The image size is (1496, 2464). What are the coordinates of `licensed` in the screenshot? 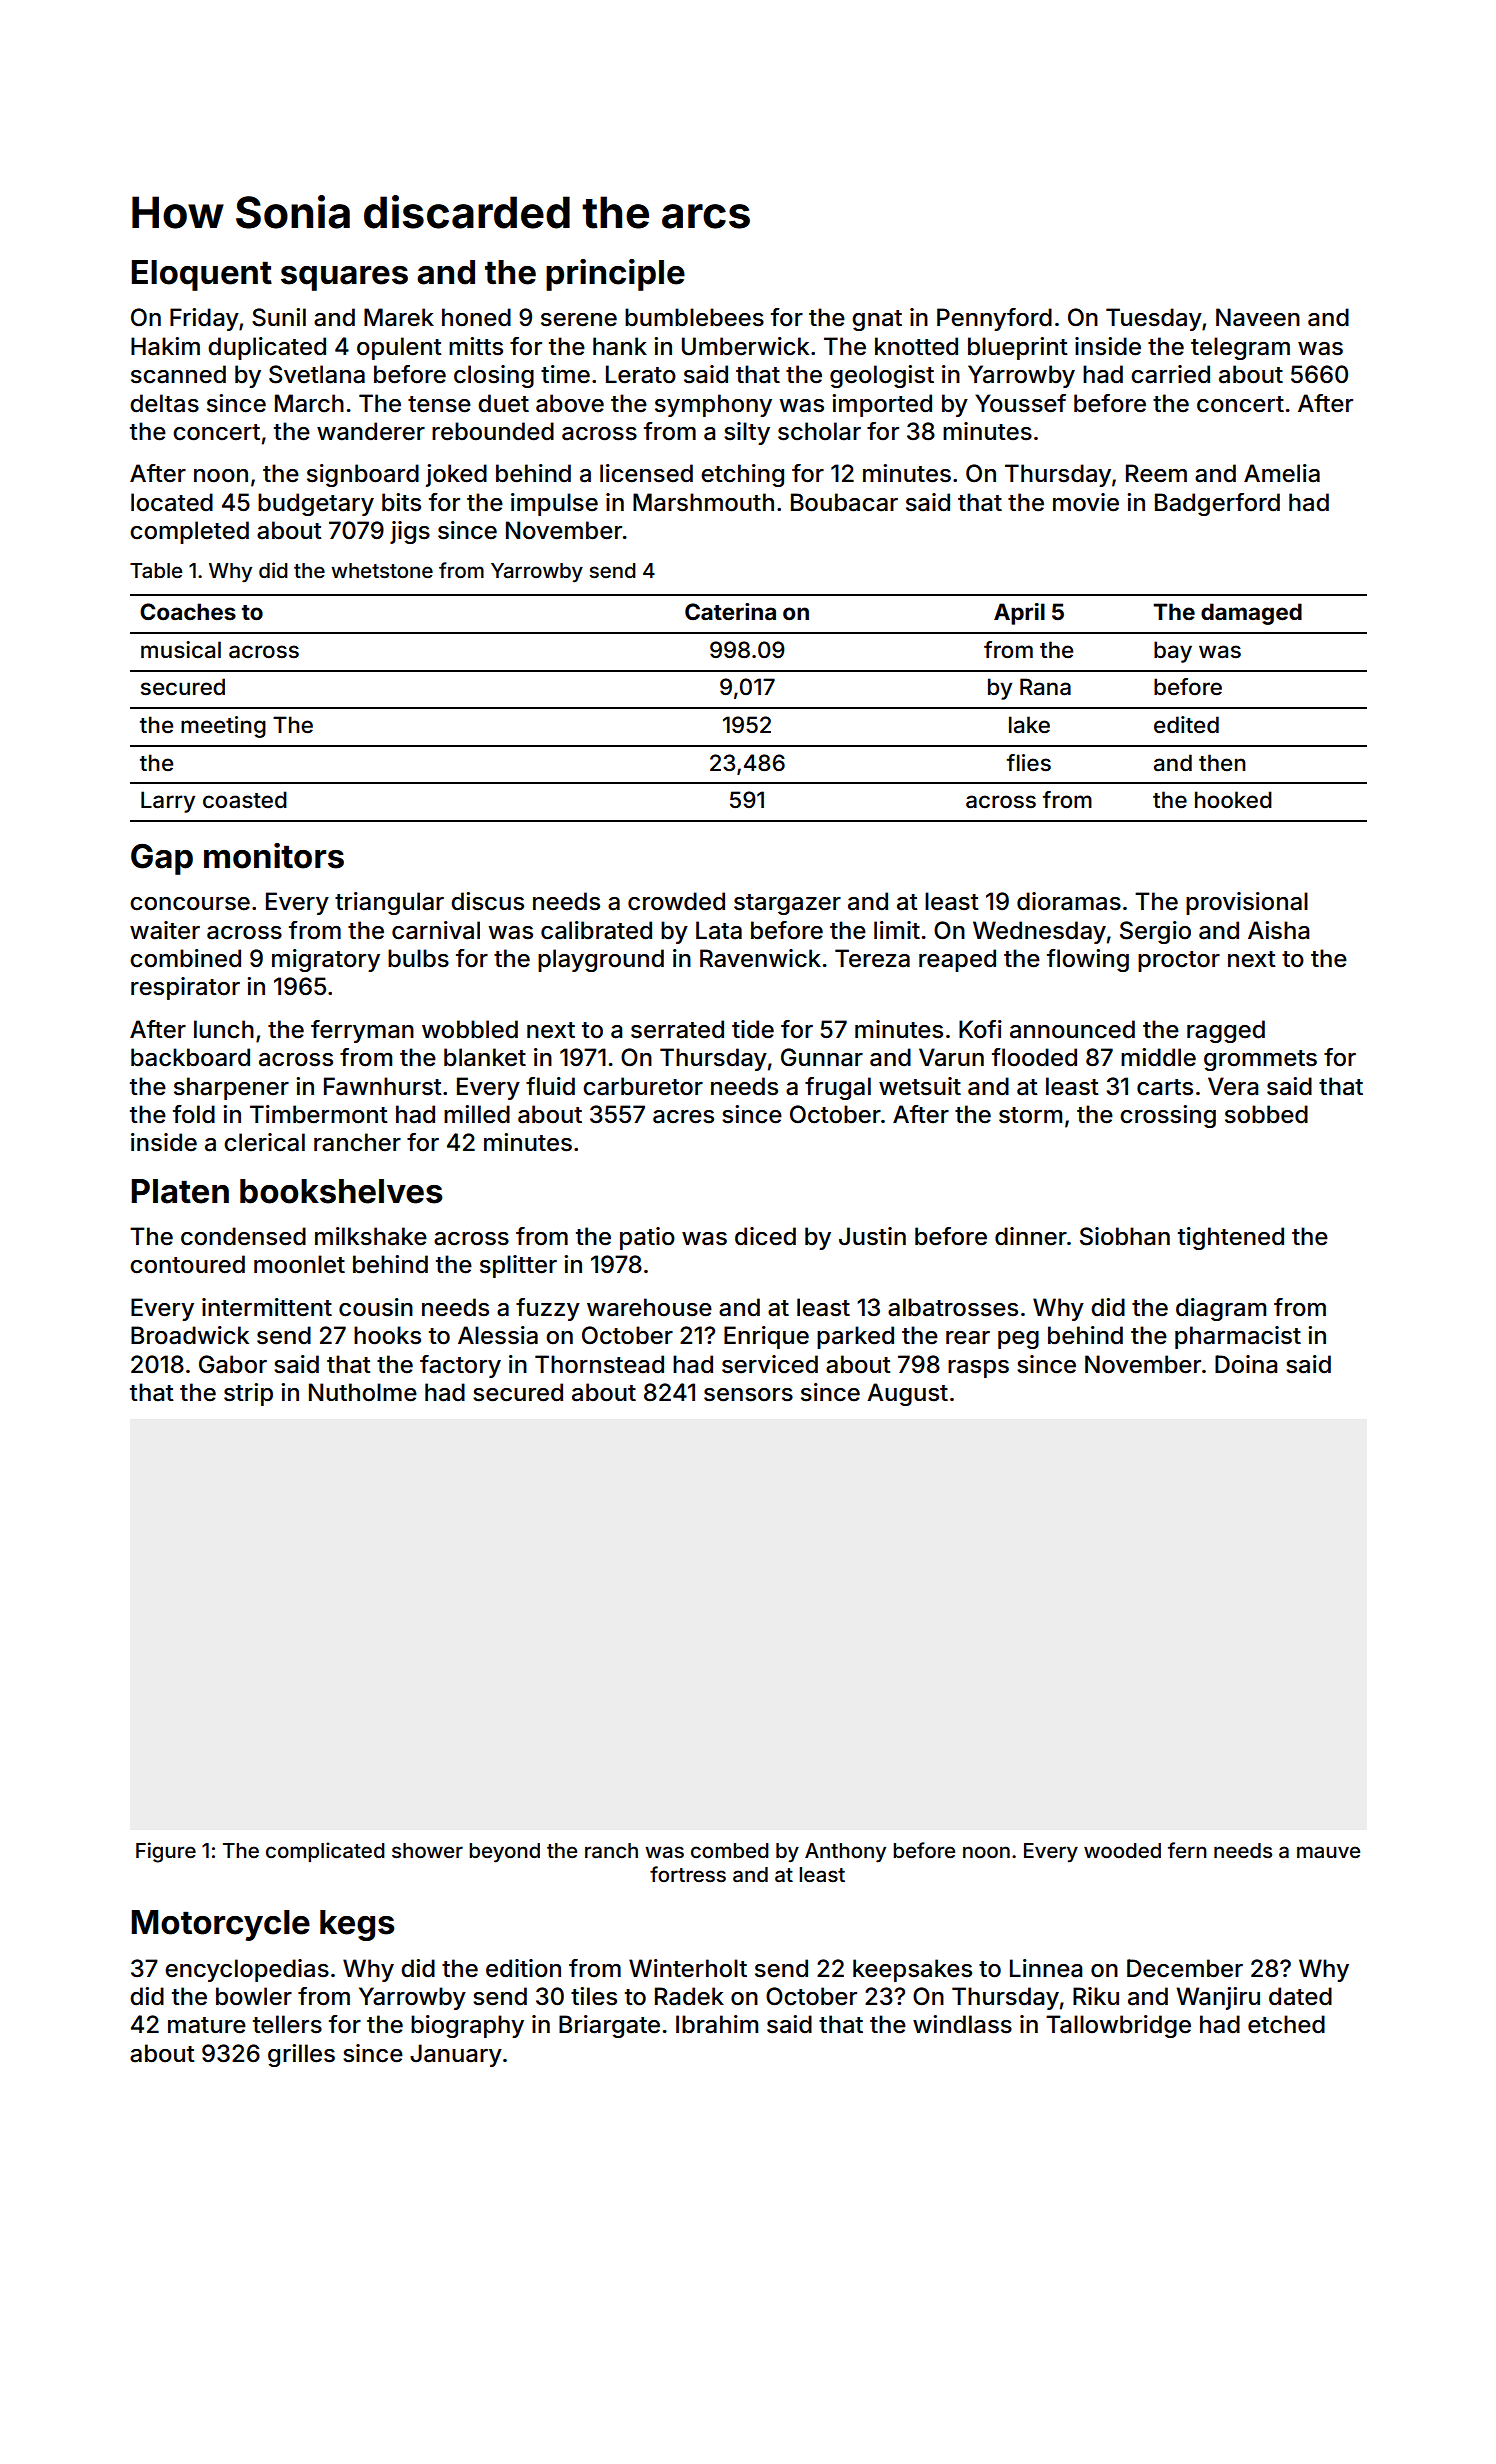 It's located at (646, 473).
